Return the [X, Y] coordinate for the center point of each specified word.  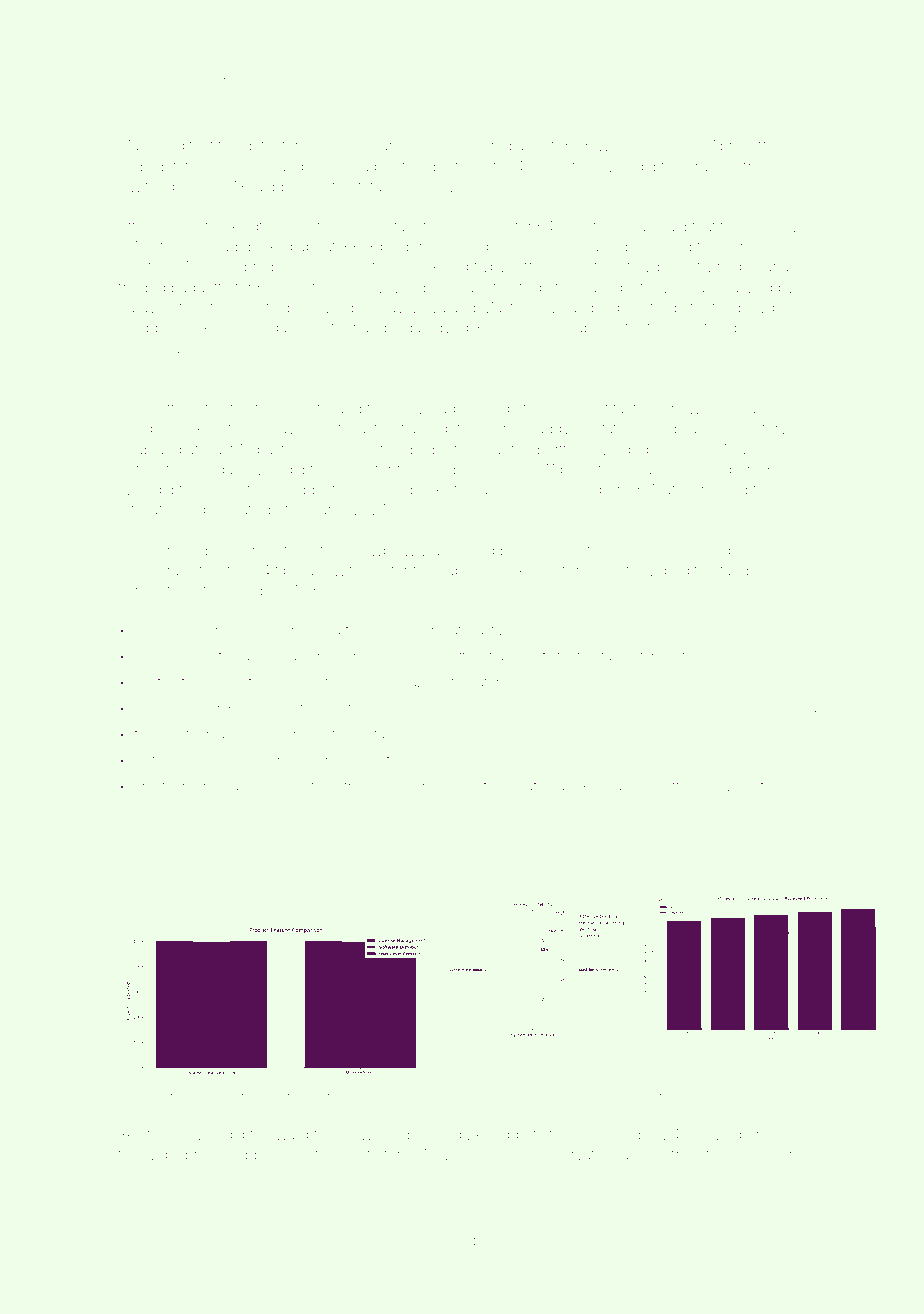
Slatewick [692, 655]
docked [267, 246]
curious [174, 551]
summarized [731, 287]
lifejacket [306, 1097]
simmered [478, 145]
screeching [403, 788]
